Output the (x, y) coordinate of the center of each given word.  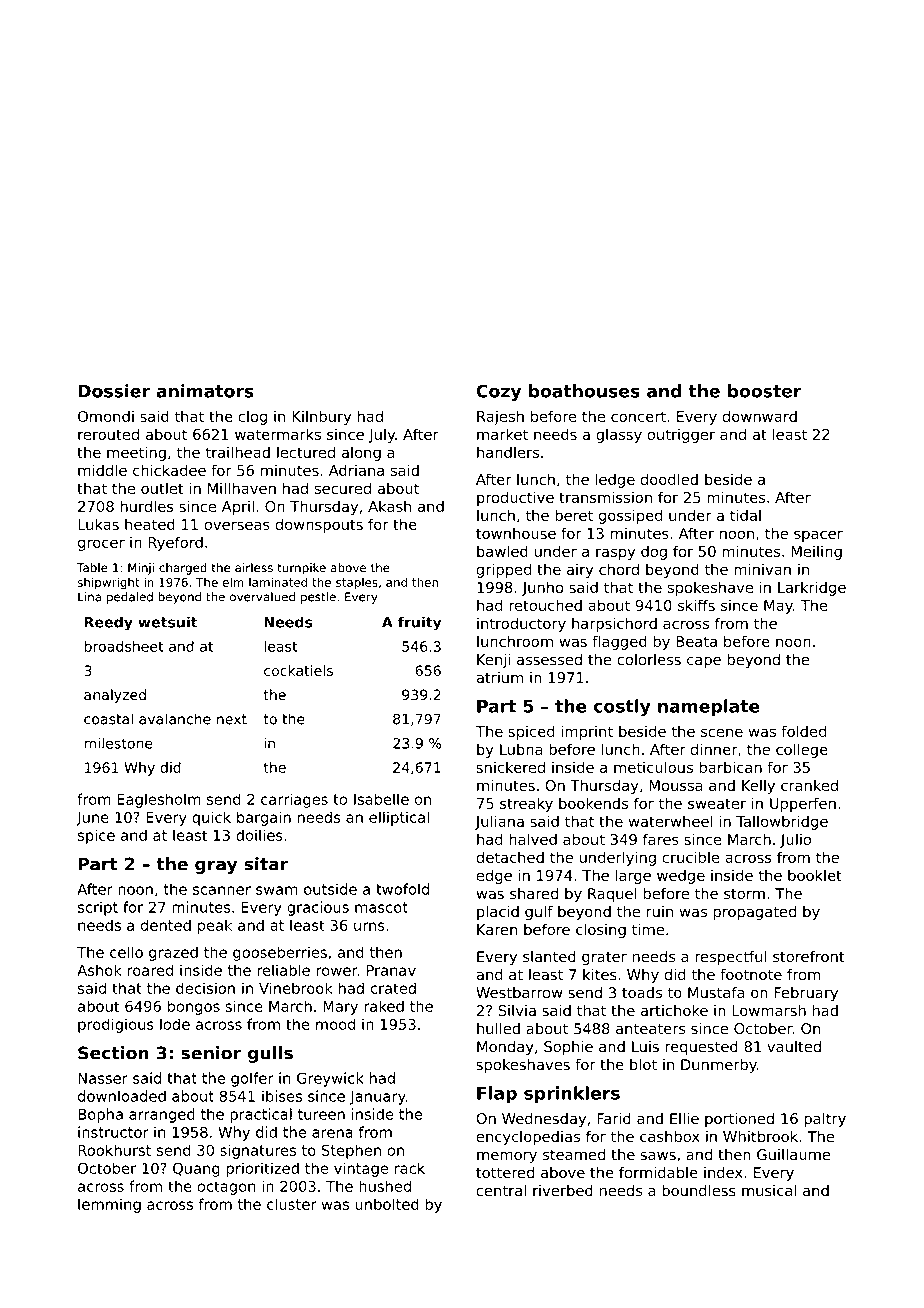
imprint (587, 732)
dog (654, 552)
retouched (545, 605)
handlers (508, 452)
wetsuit (167, 622)
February (806, 994)
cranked (809, 785)
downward (760, 416)
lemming (109, 1205)
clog (252, 417)
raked (384, 1006)
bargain (264, 818)
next (232, 719)
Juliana (499, 822)
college (802, 750)
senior (211, 1053)
